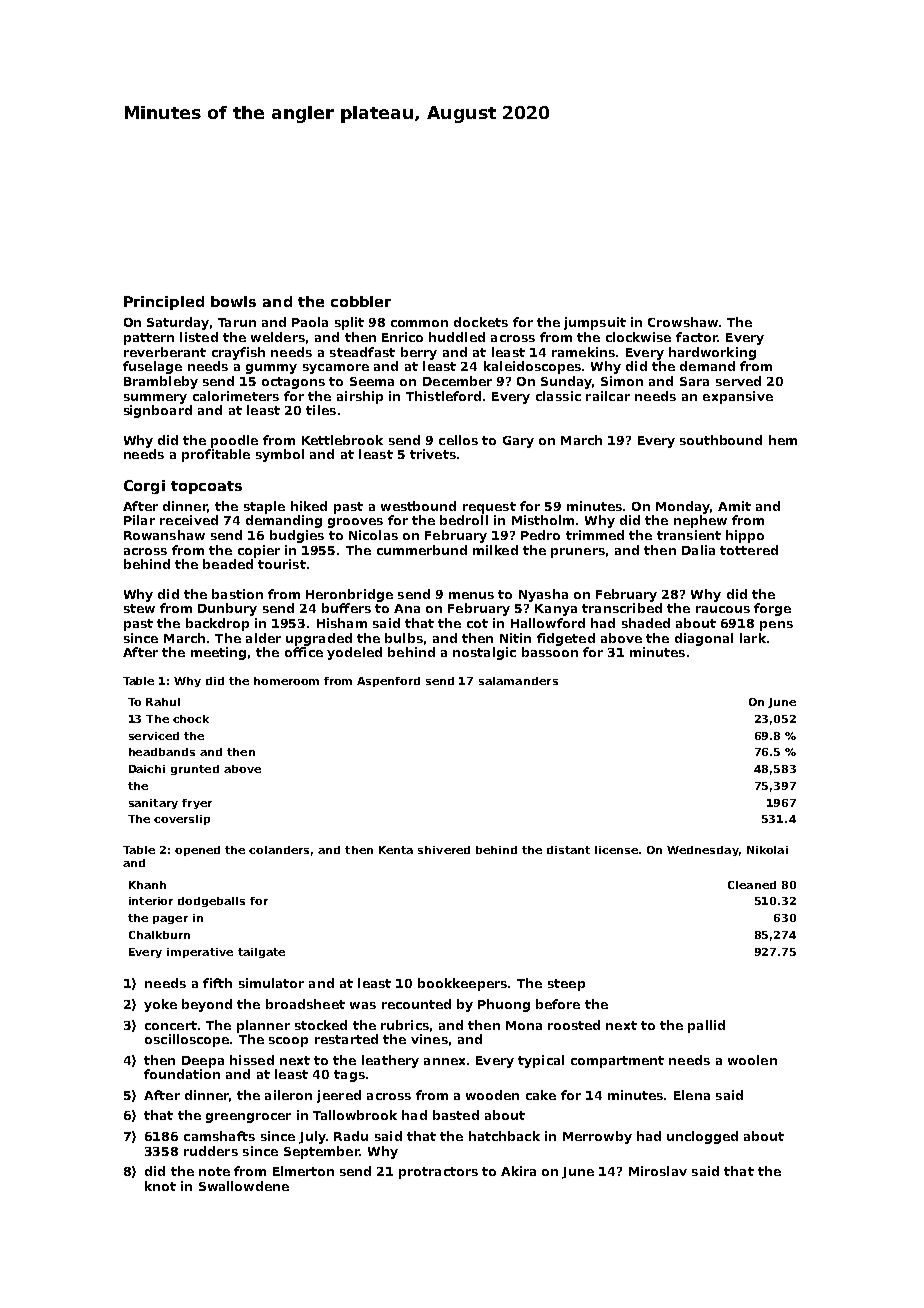 Image resolution: width=924 pixels, height=1308 pixels. I want to click on milked, so click(495, 550).
